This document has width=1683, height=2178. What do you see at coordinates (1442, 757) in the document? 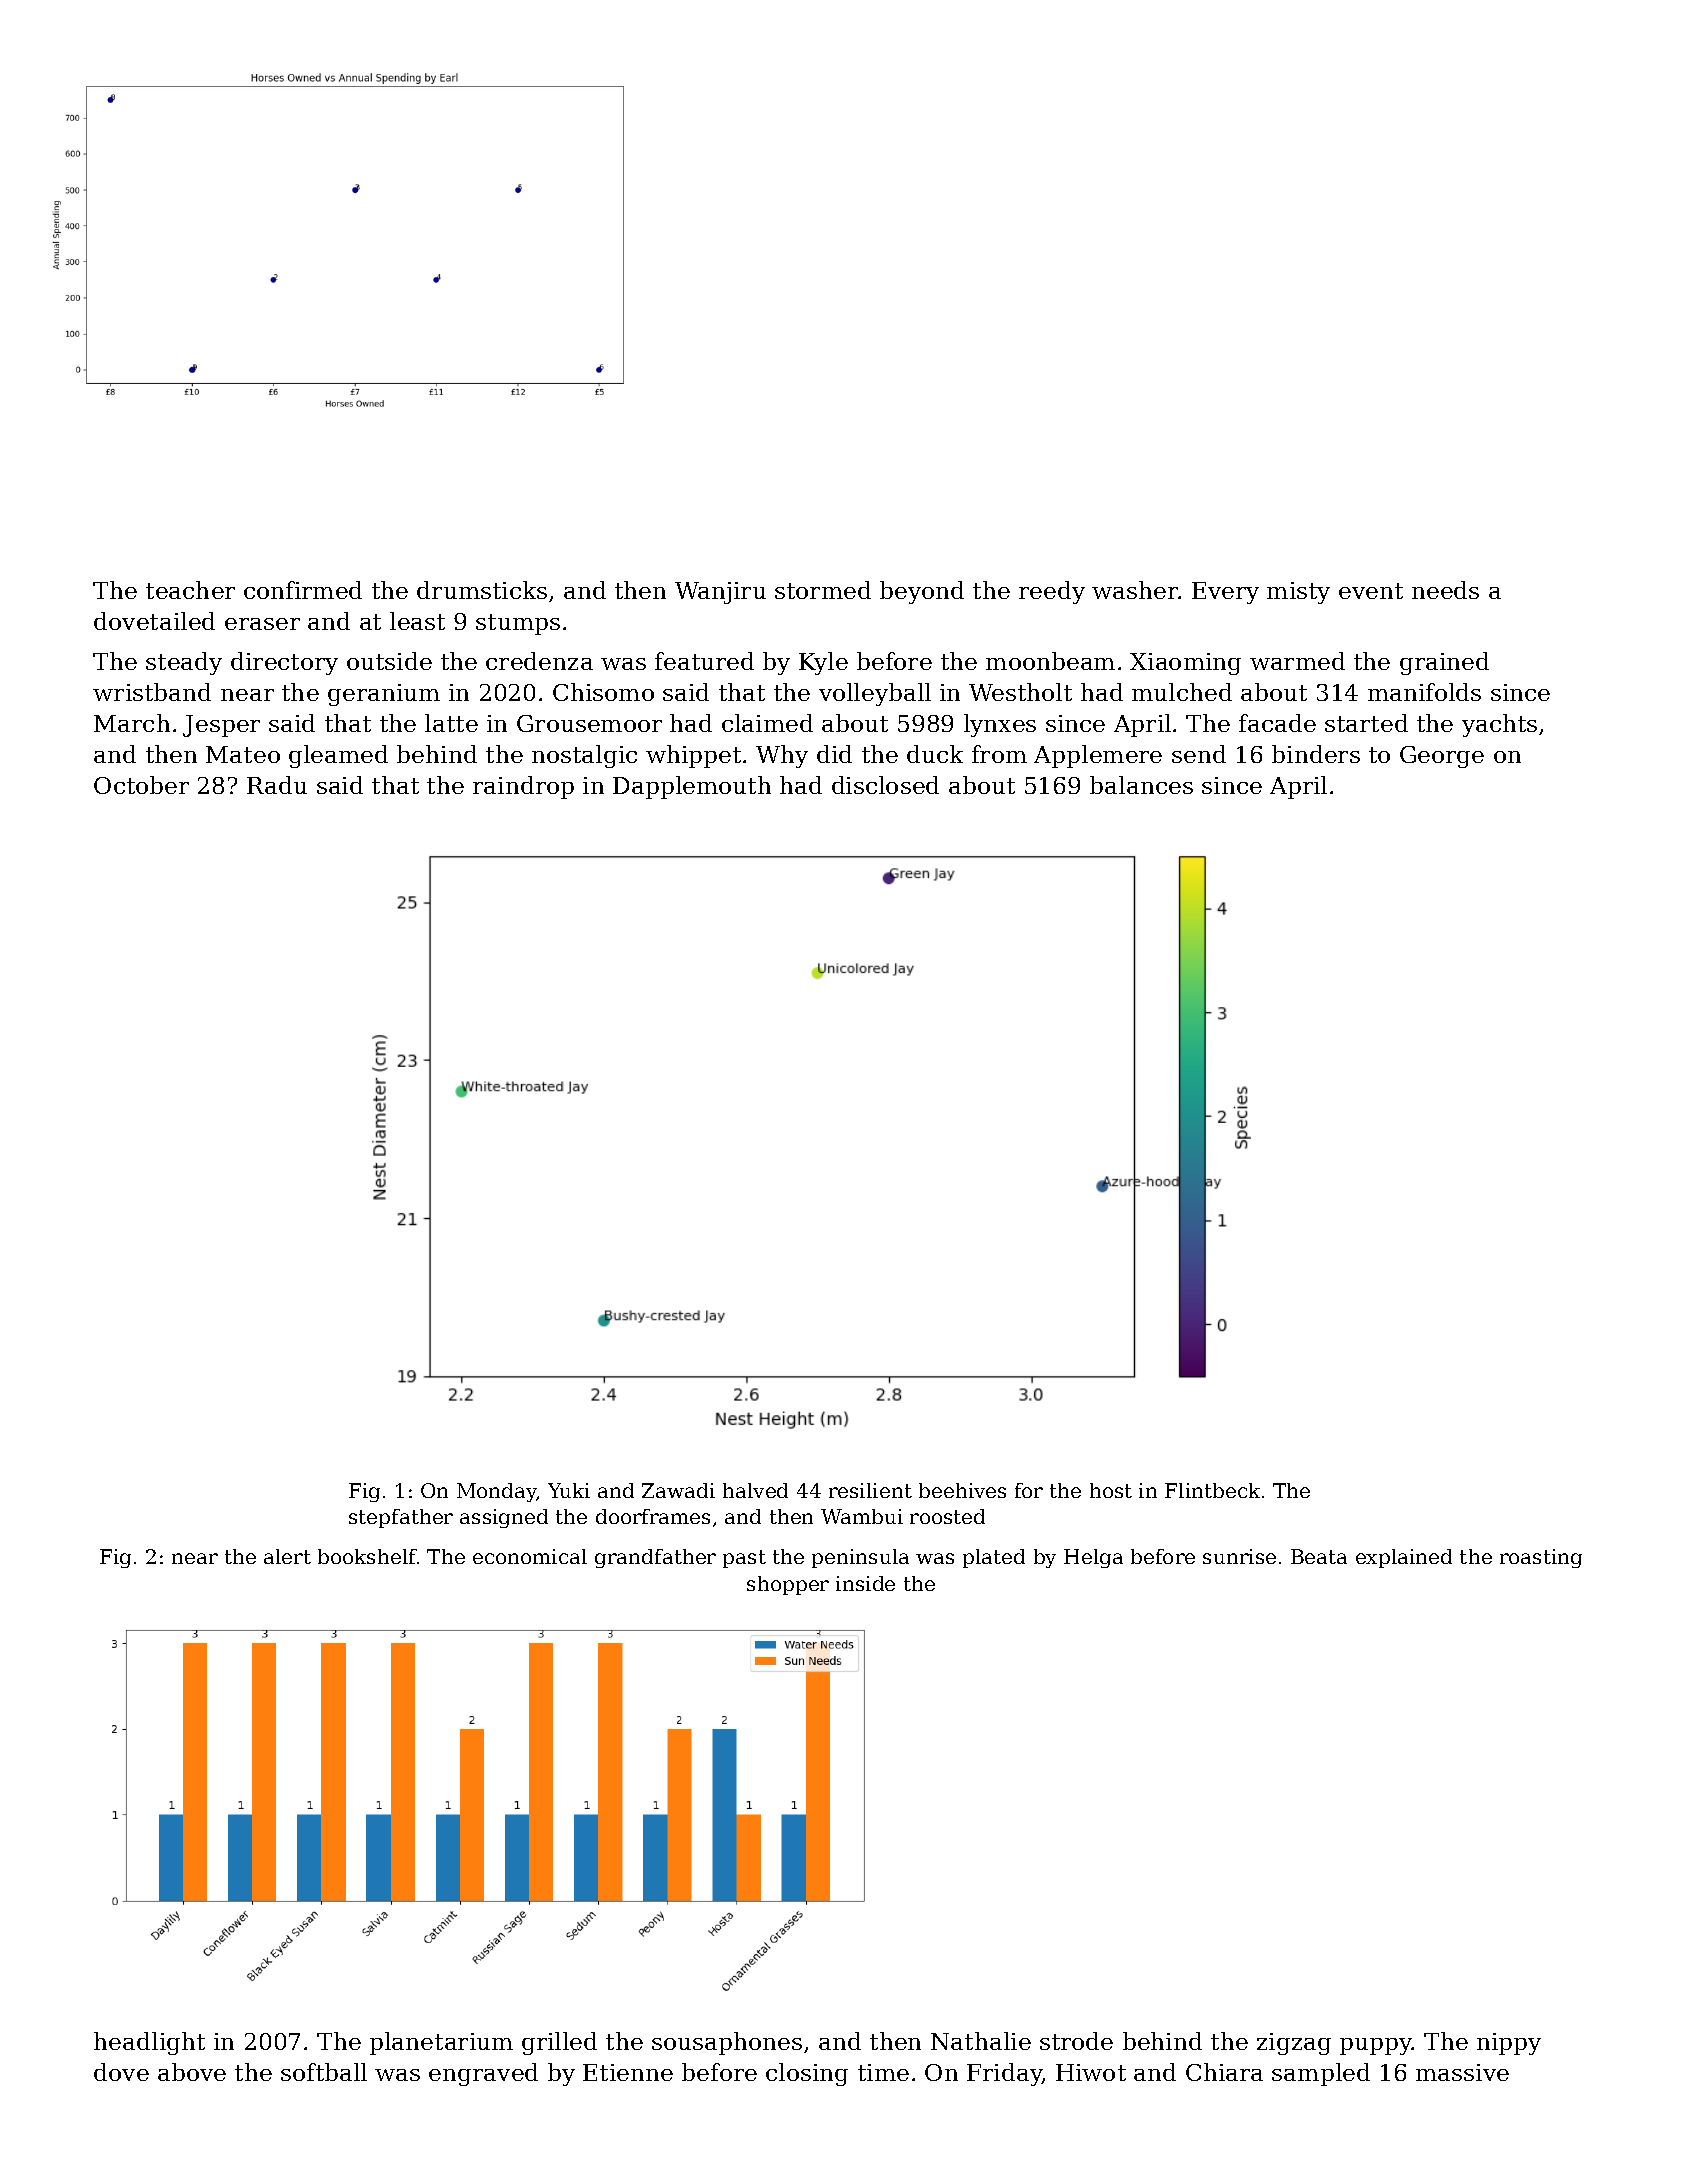
I see `George` at bounding box center [1442, 757].
